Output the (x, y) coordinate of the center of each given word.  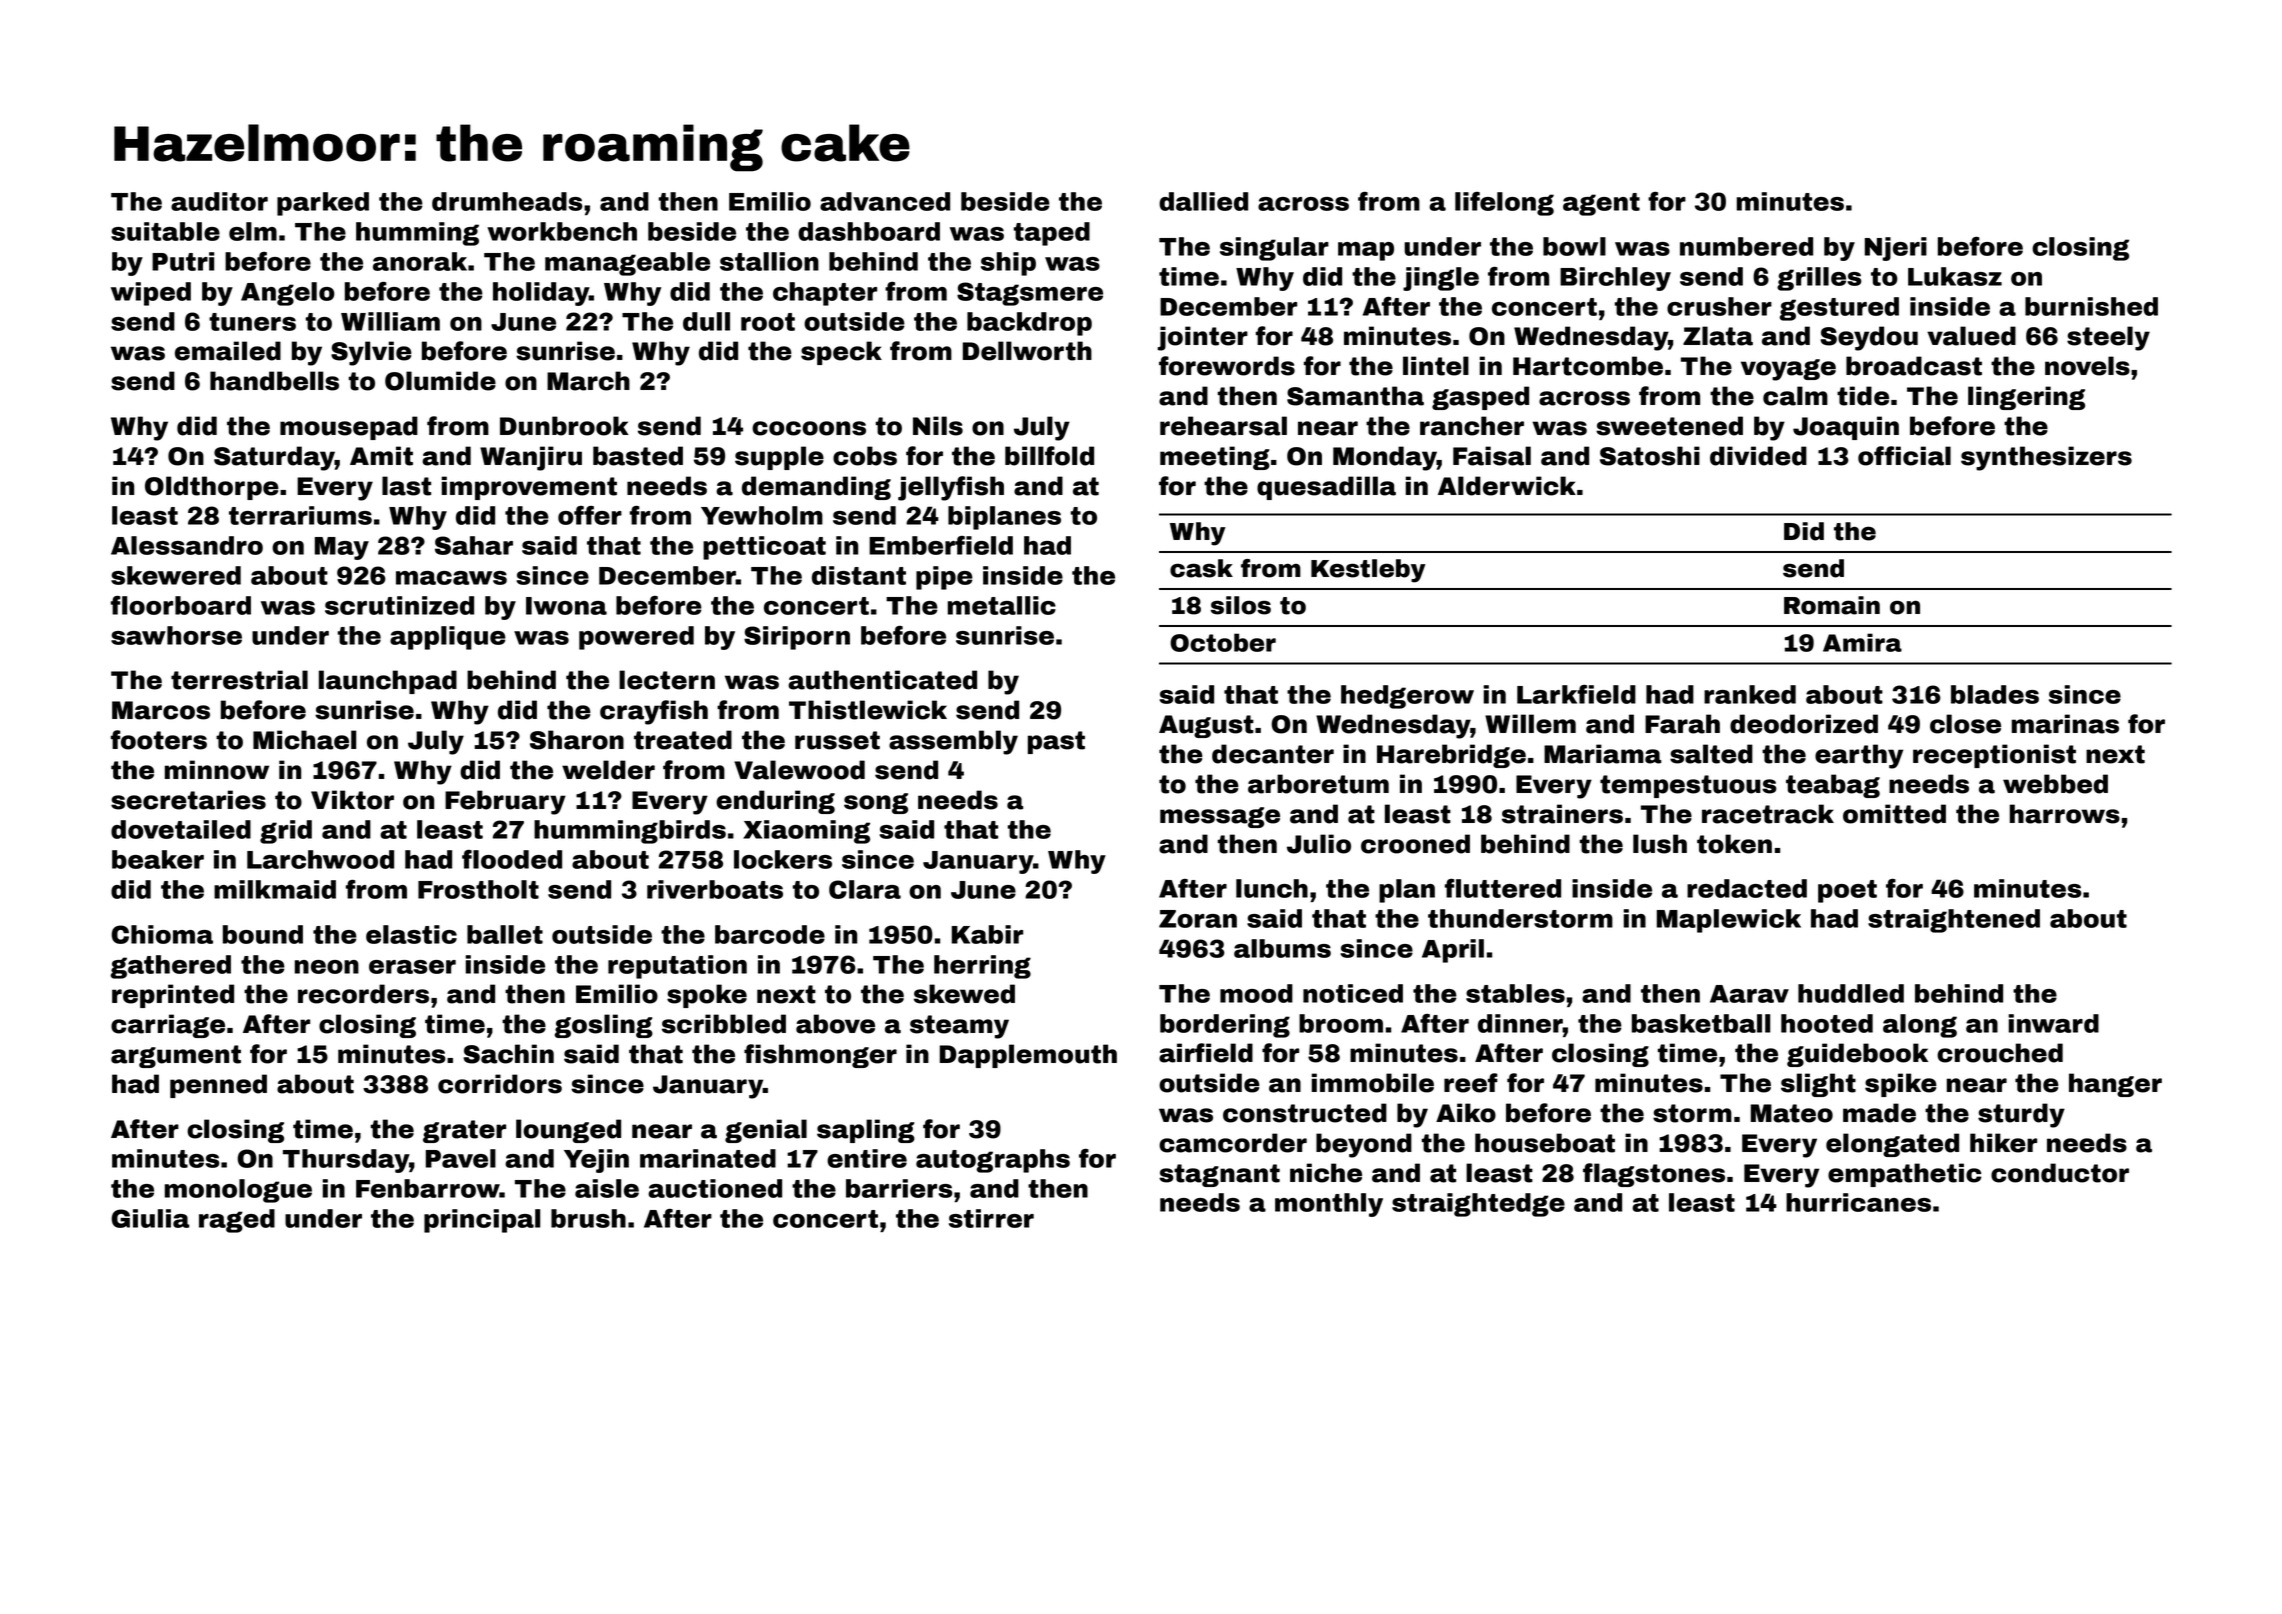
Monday (1385, 458)
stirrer (991, 1218)
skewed (964, 994)
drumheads (507, 201)
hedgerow (1407, 697)
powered (636, 638)
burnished (2091, 306)
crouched (2000, 1053)
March (588, 381)
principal (482, 1221)
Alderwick (1507, 486)
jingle (1441, 279)
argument (176, 1056)
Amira (1862, 642)
